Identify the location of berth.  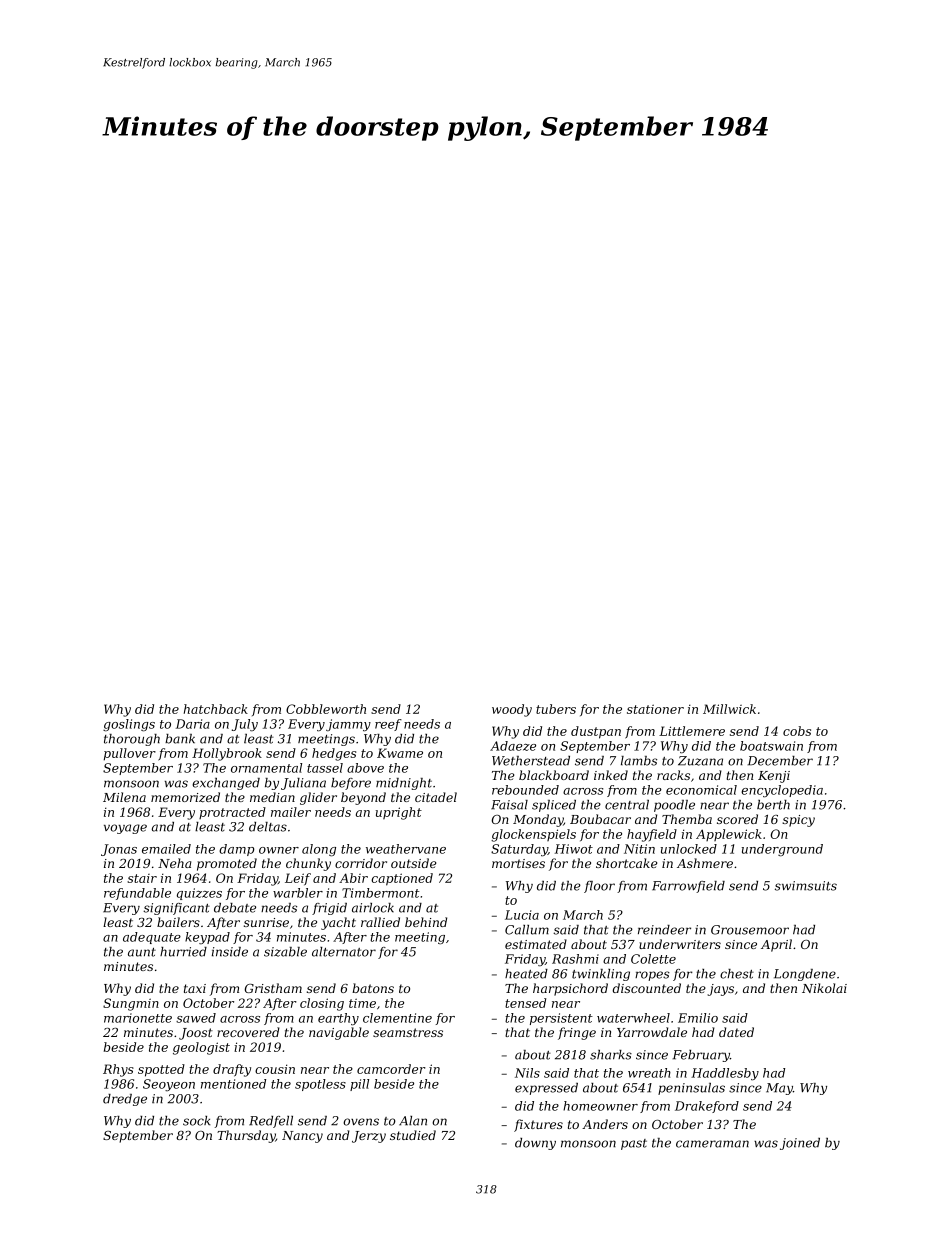
(773, 805).
